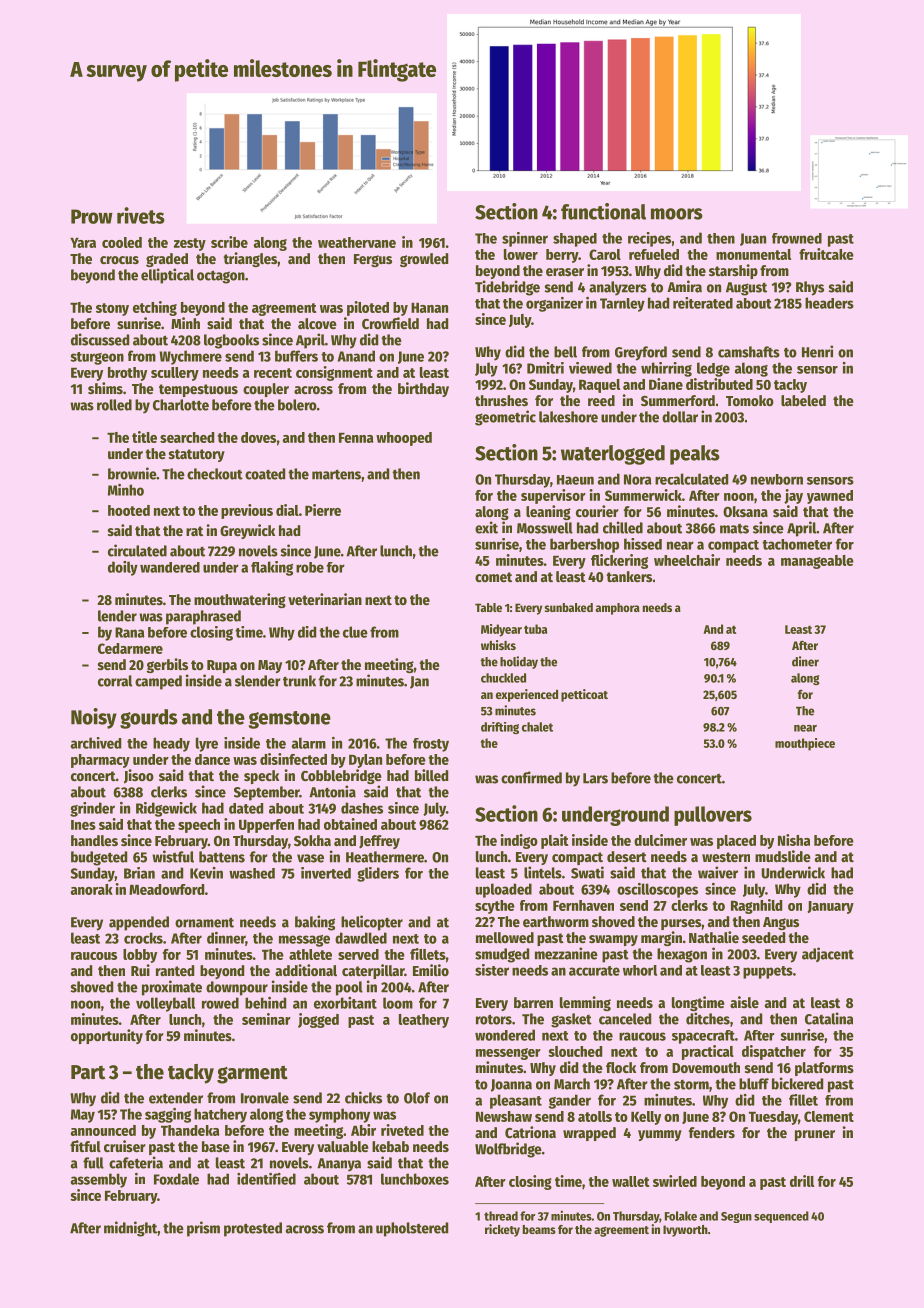  Describe the element at coordinates (713, 816) in the page. I see `pullovers` at that location.
